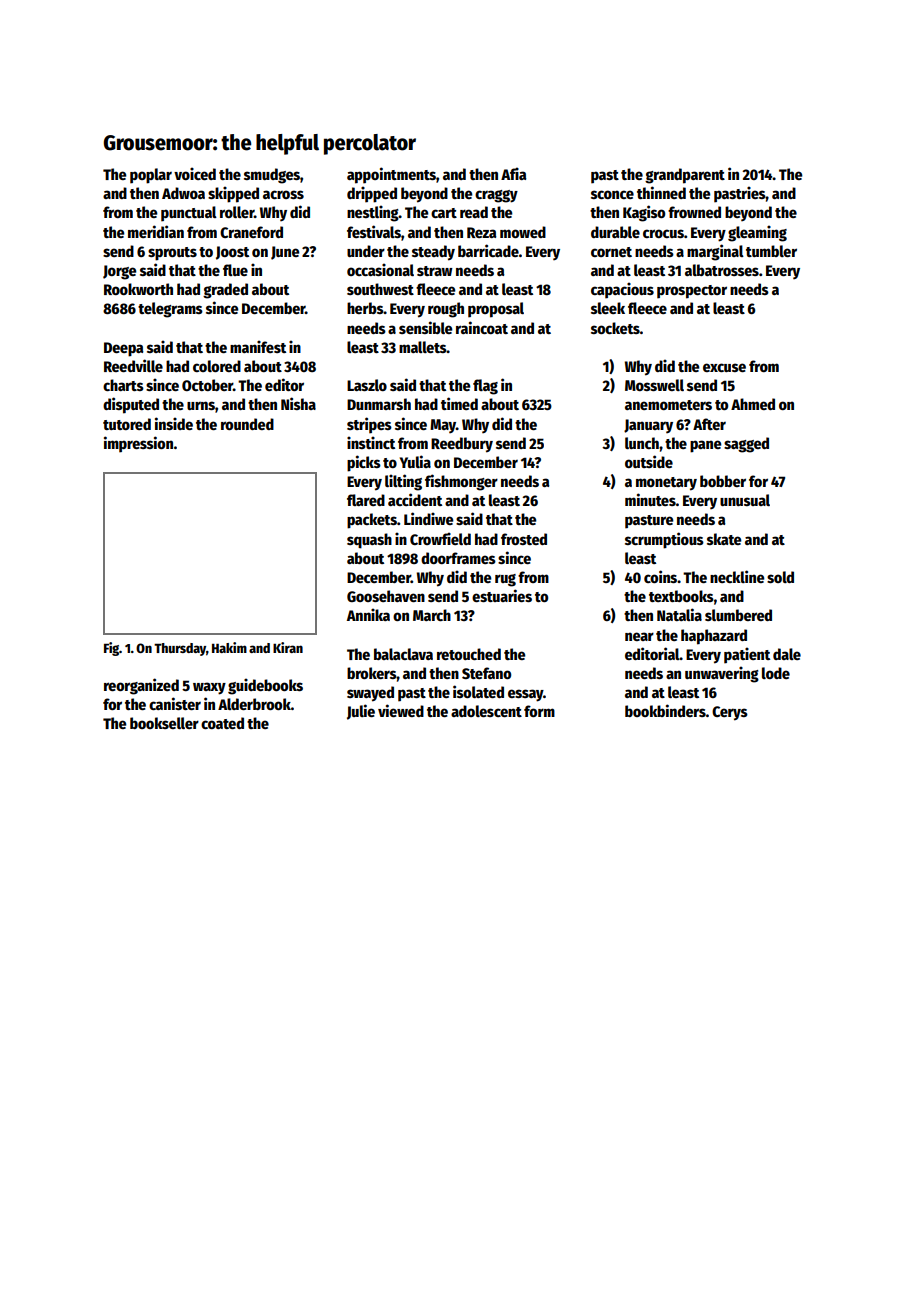 This document has height=1316, width=908. What do you see at coordinates (222, 723) in the document?
I see `coated` at bounding box center [222, 723].
